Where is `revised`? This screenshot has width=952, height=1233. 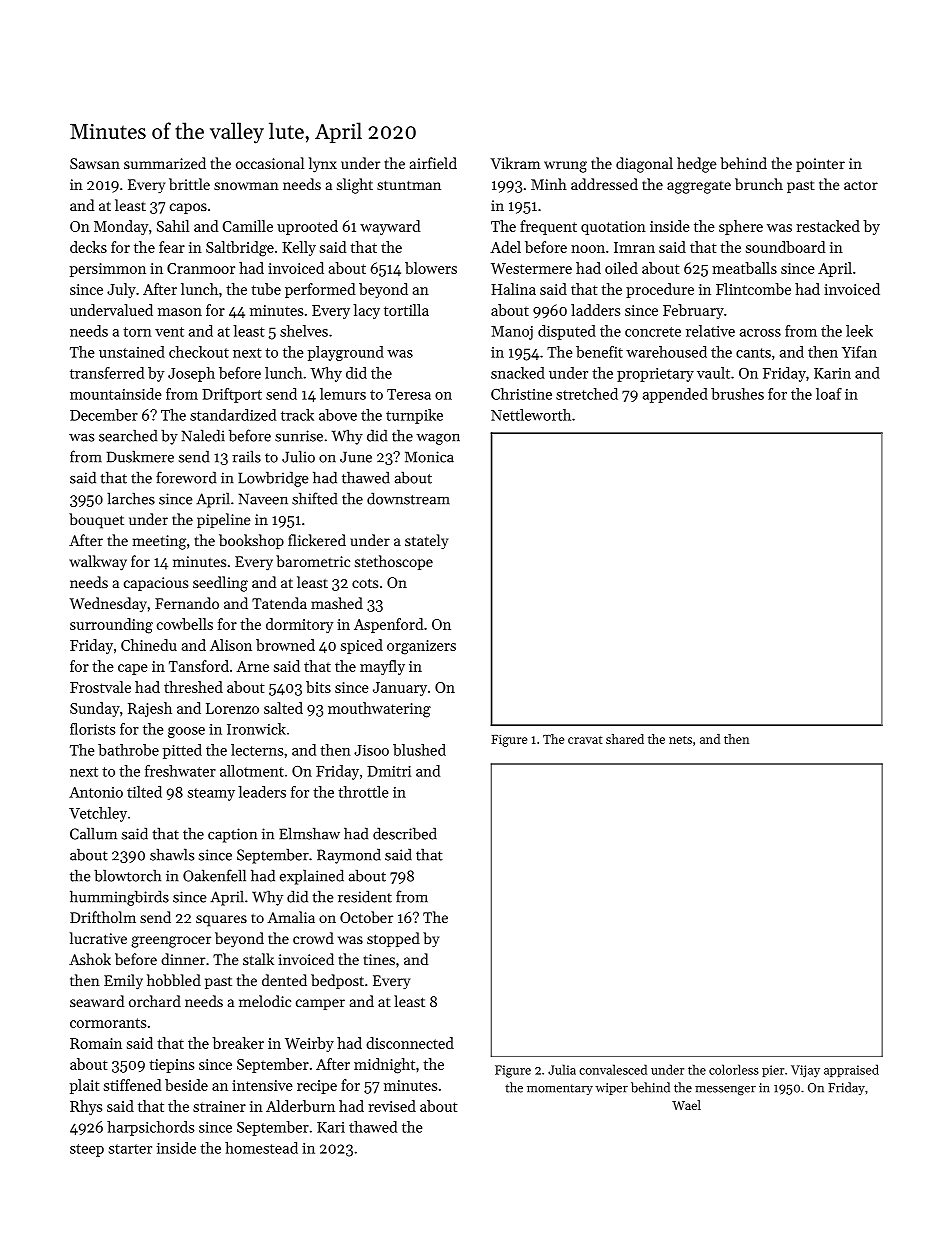 revised is located at coordinates (392, 1106).
